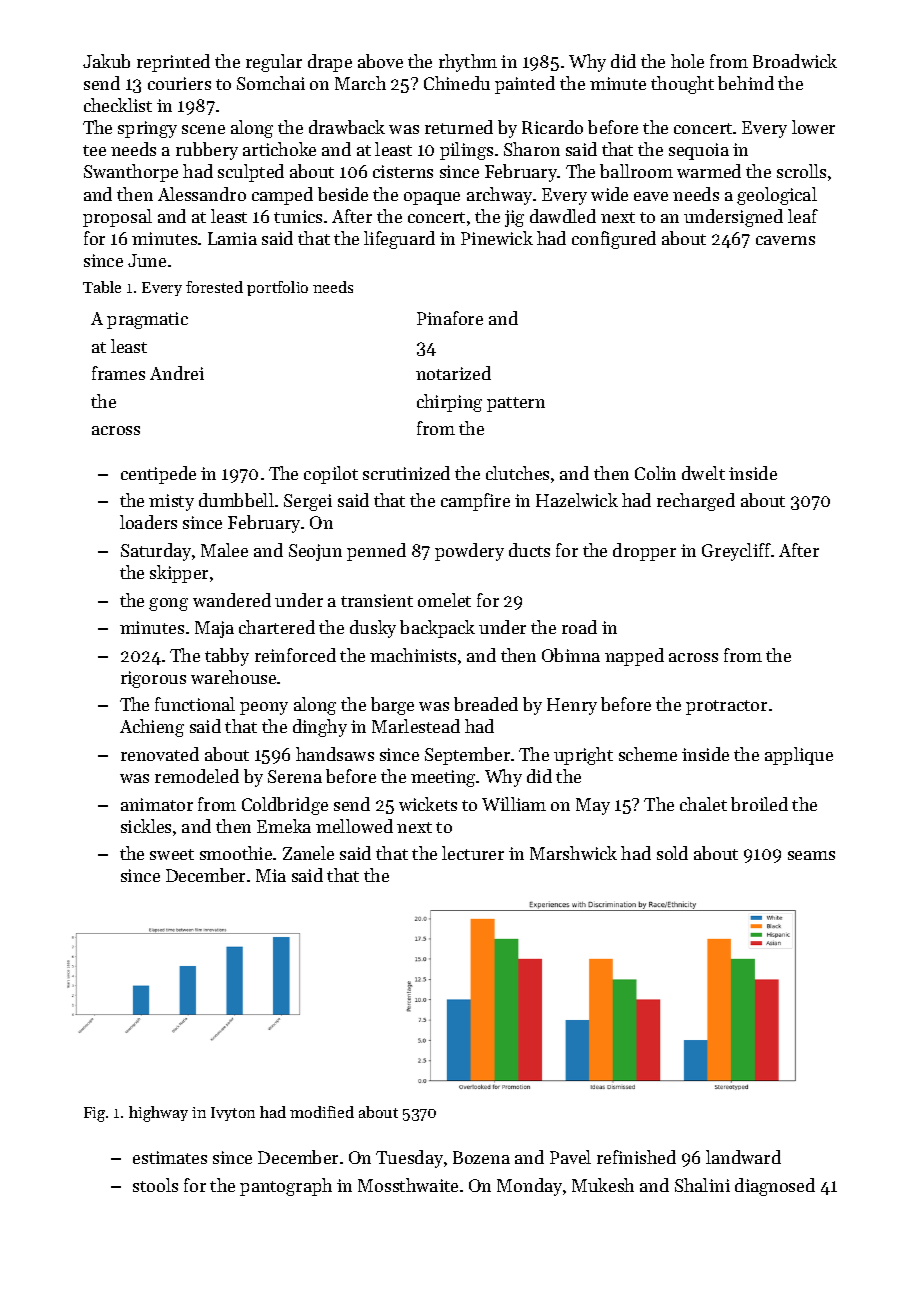 The image size is (924, 1314). Describe the element at coordinates (117, 218) in the screenshot. I see `proposal` at that location.
